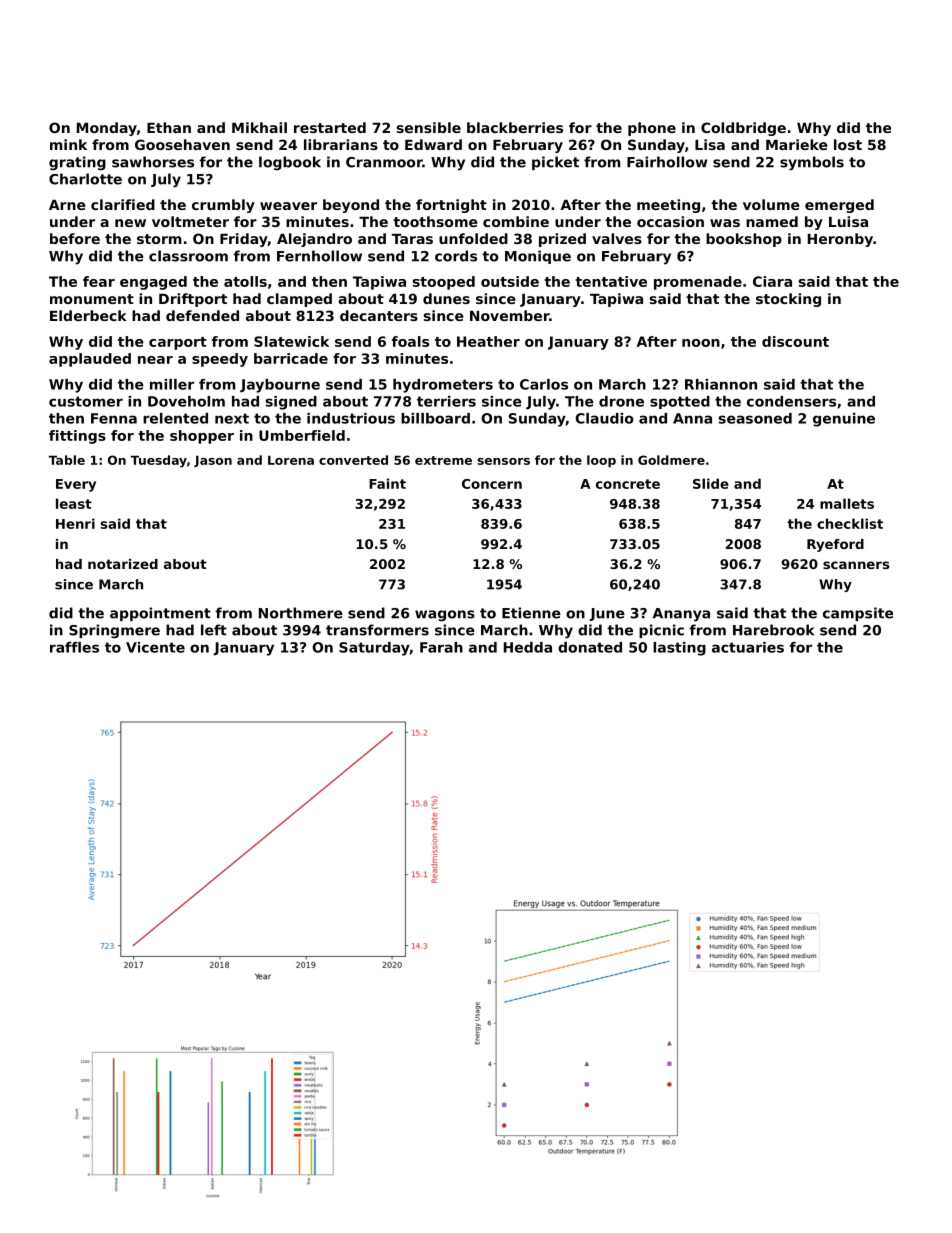  What do you see at coordinates (844, 420) in the document?
I see `genuine` at bounding box center [844, 420].
